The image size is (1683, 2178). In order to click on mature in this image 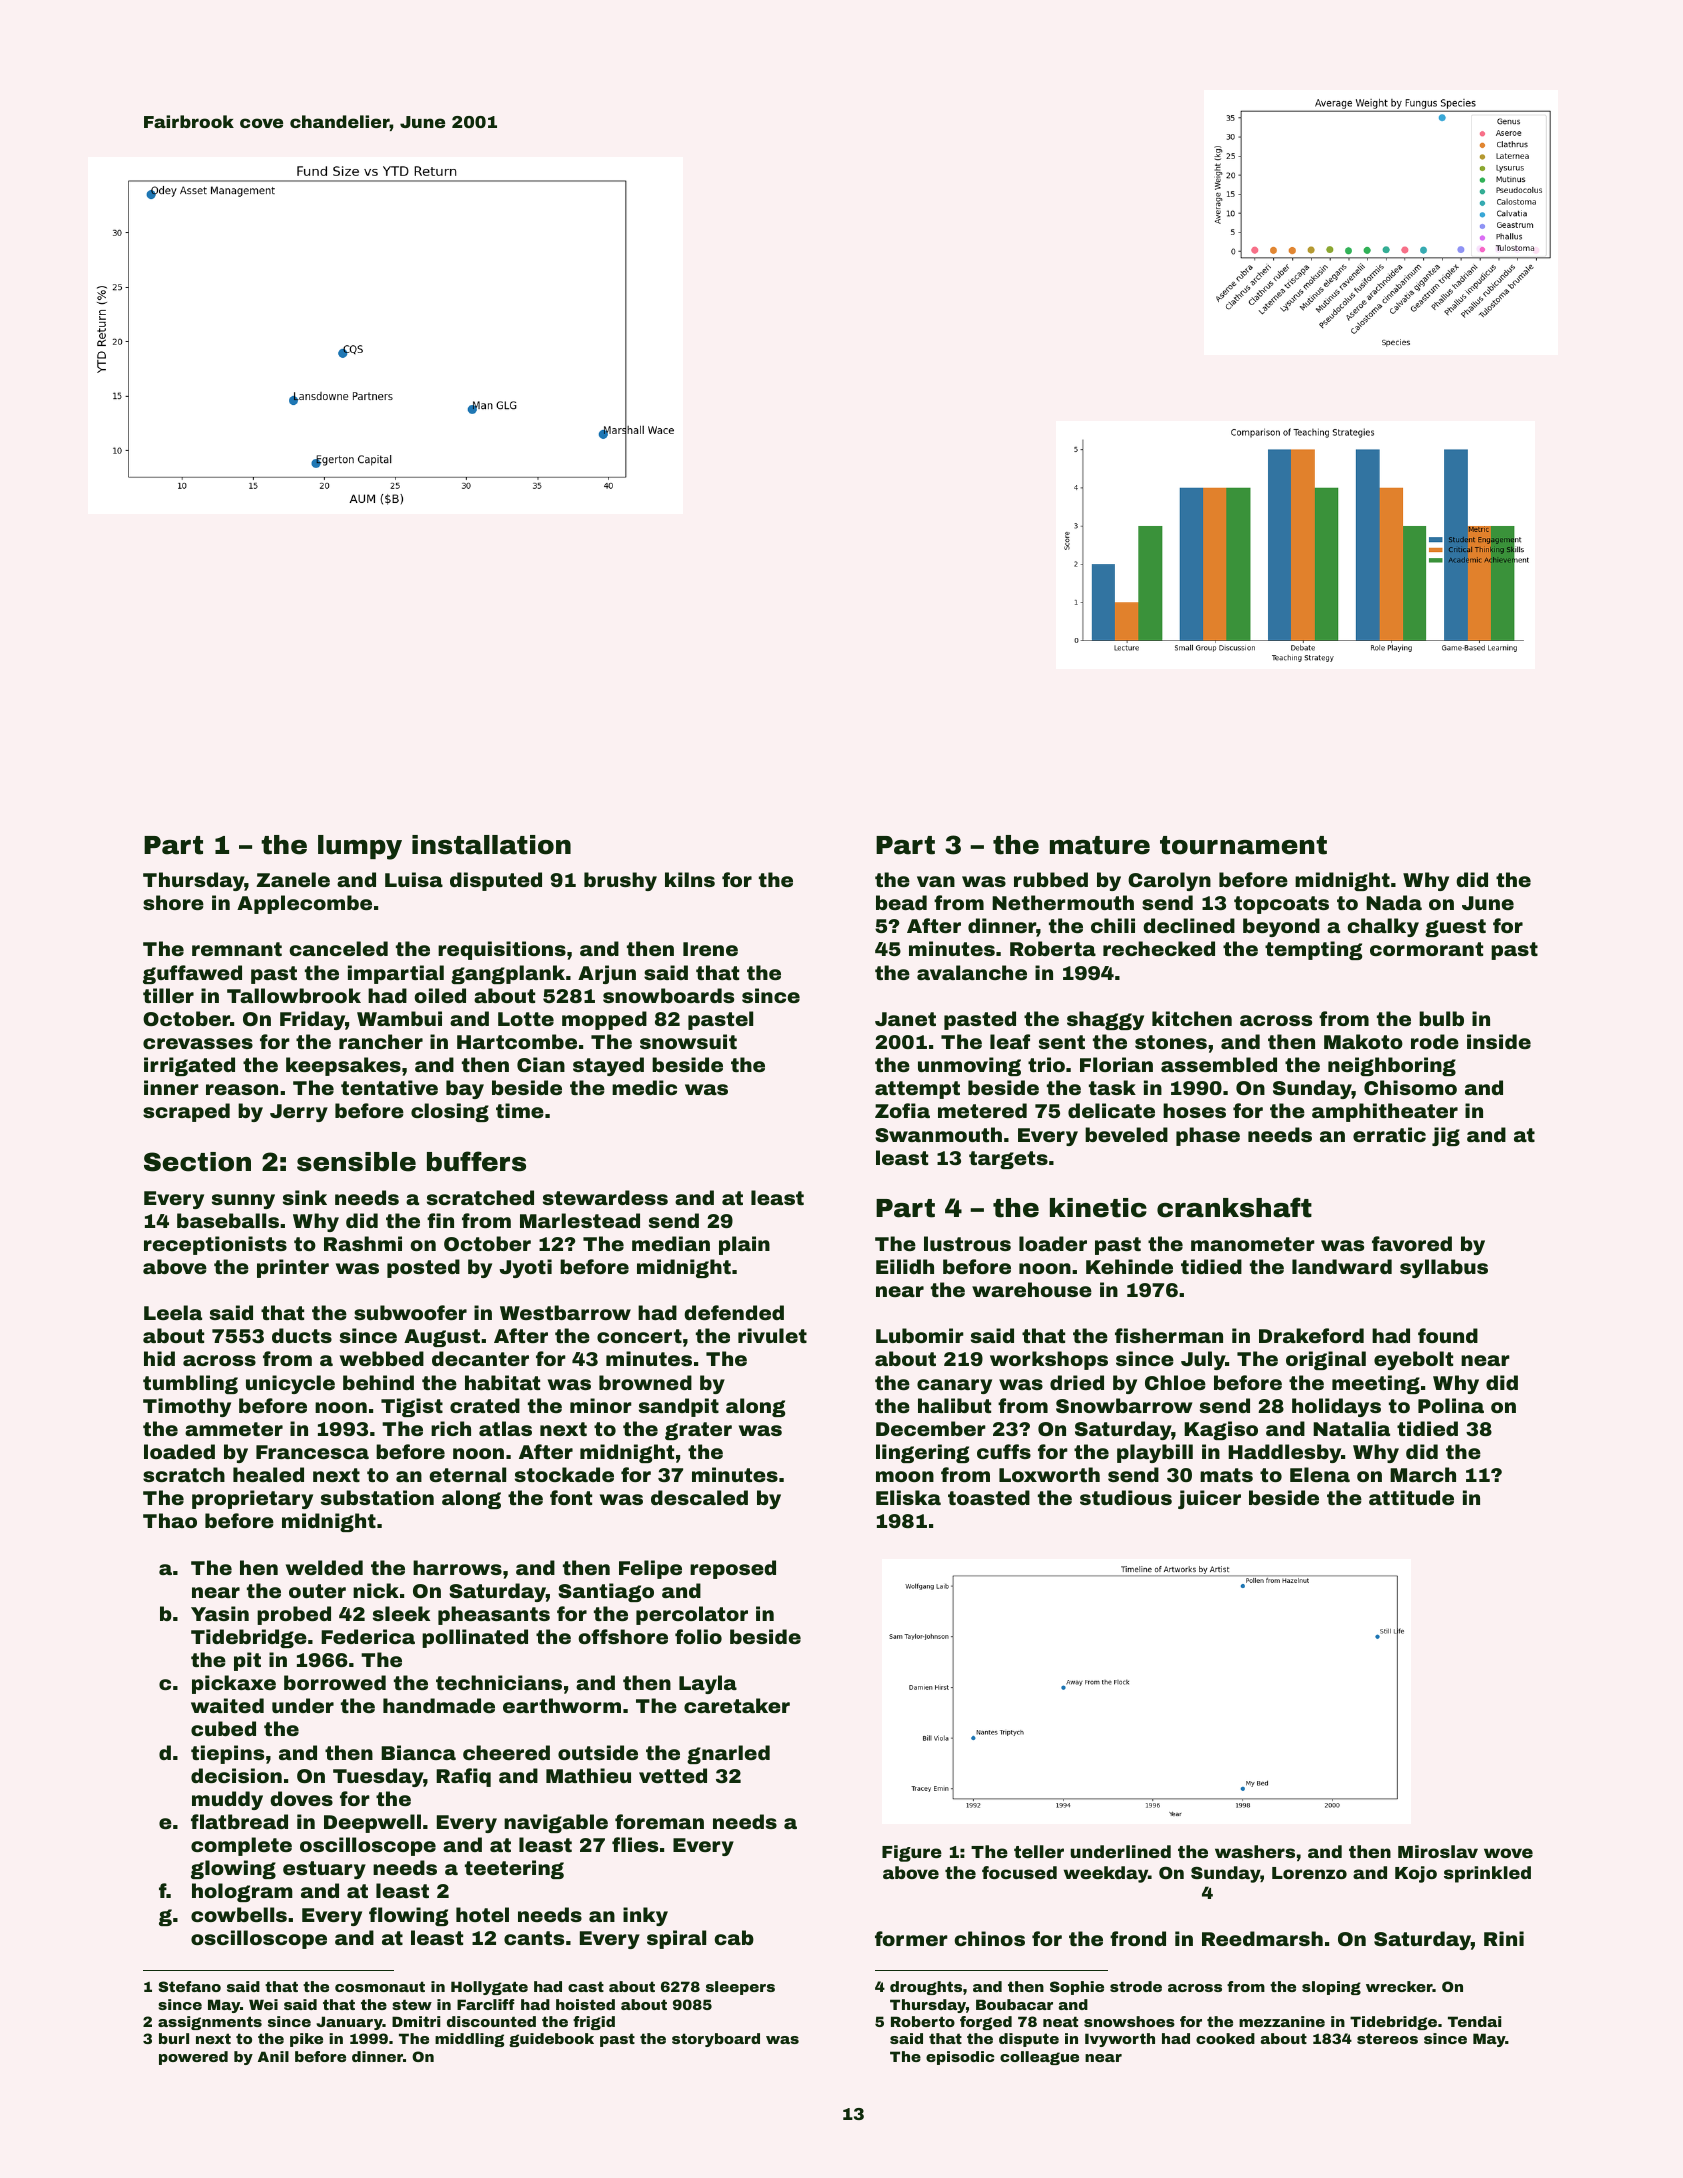, I will do `click(1100, 845)`.
